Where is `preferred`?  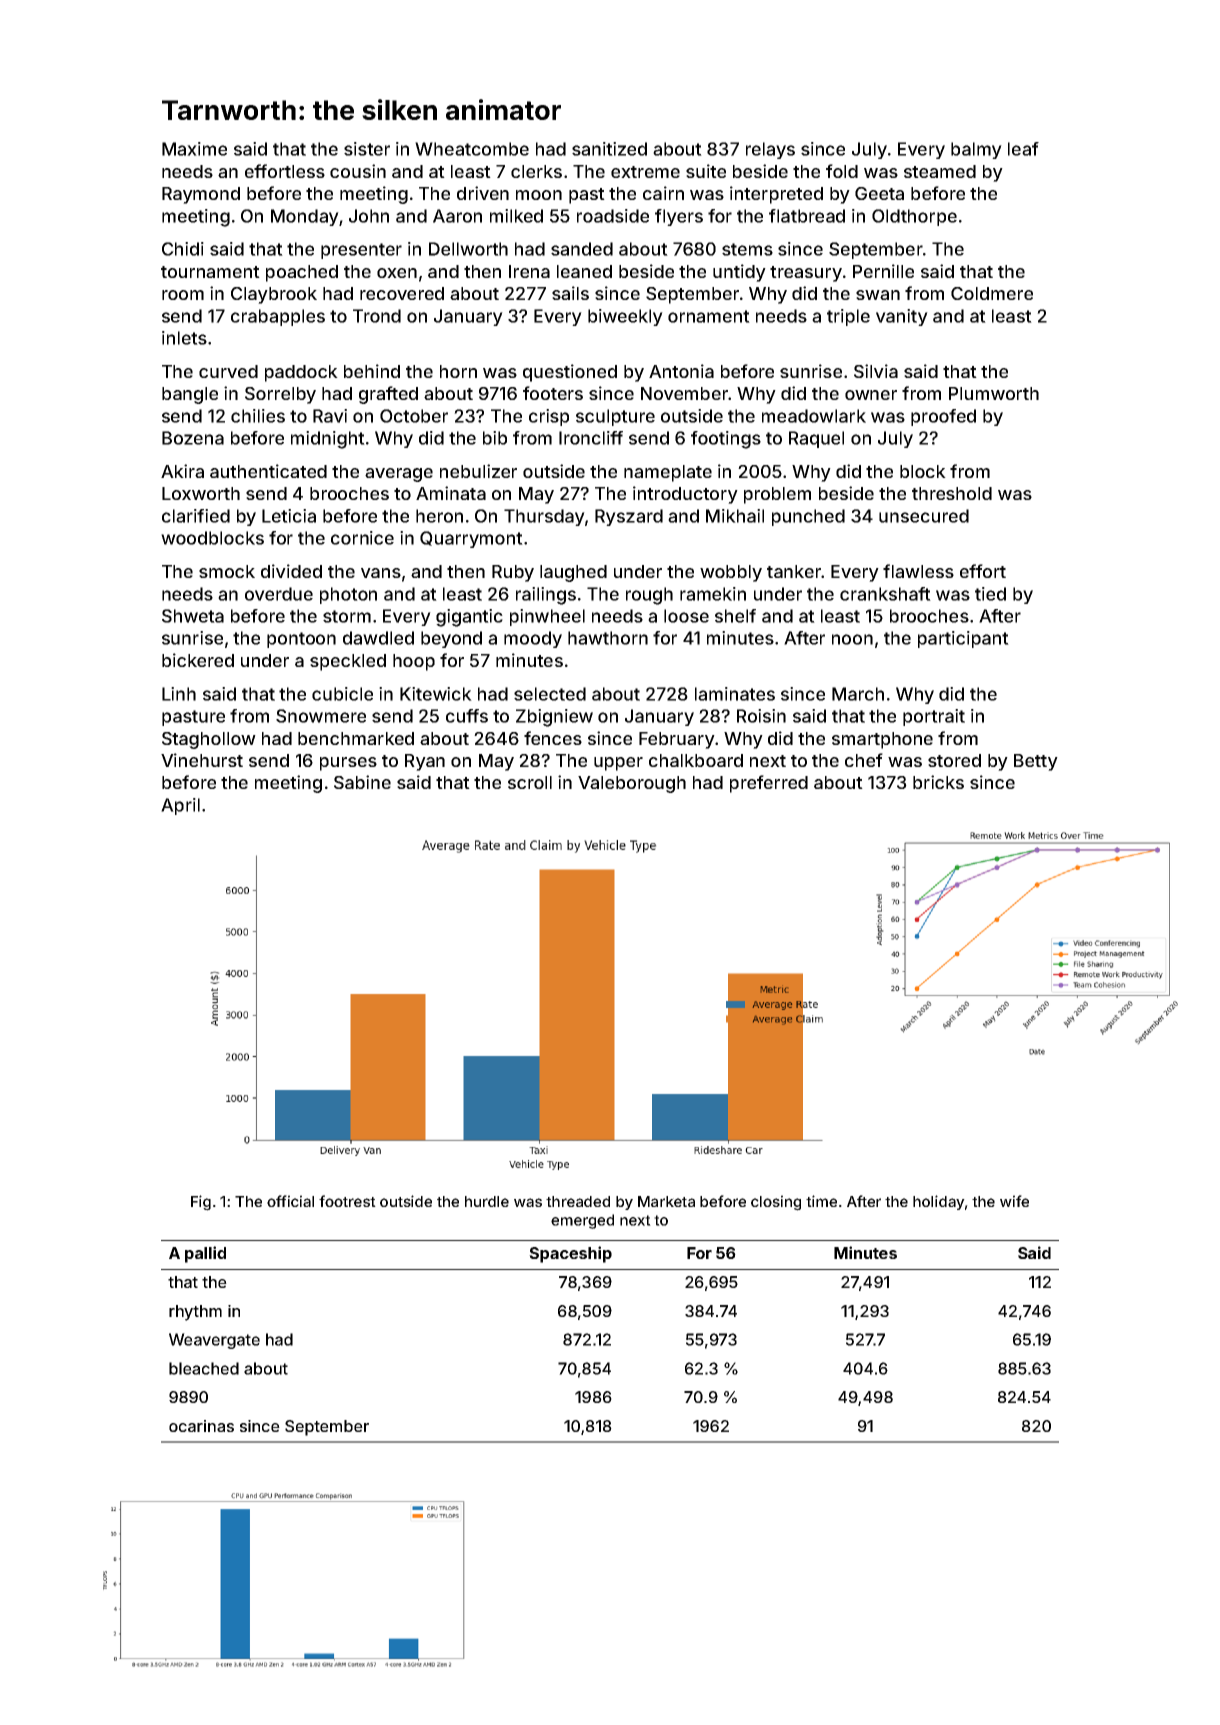 preferred is located at coordinates (769, 784).
